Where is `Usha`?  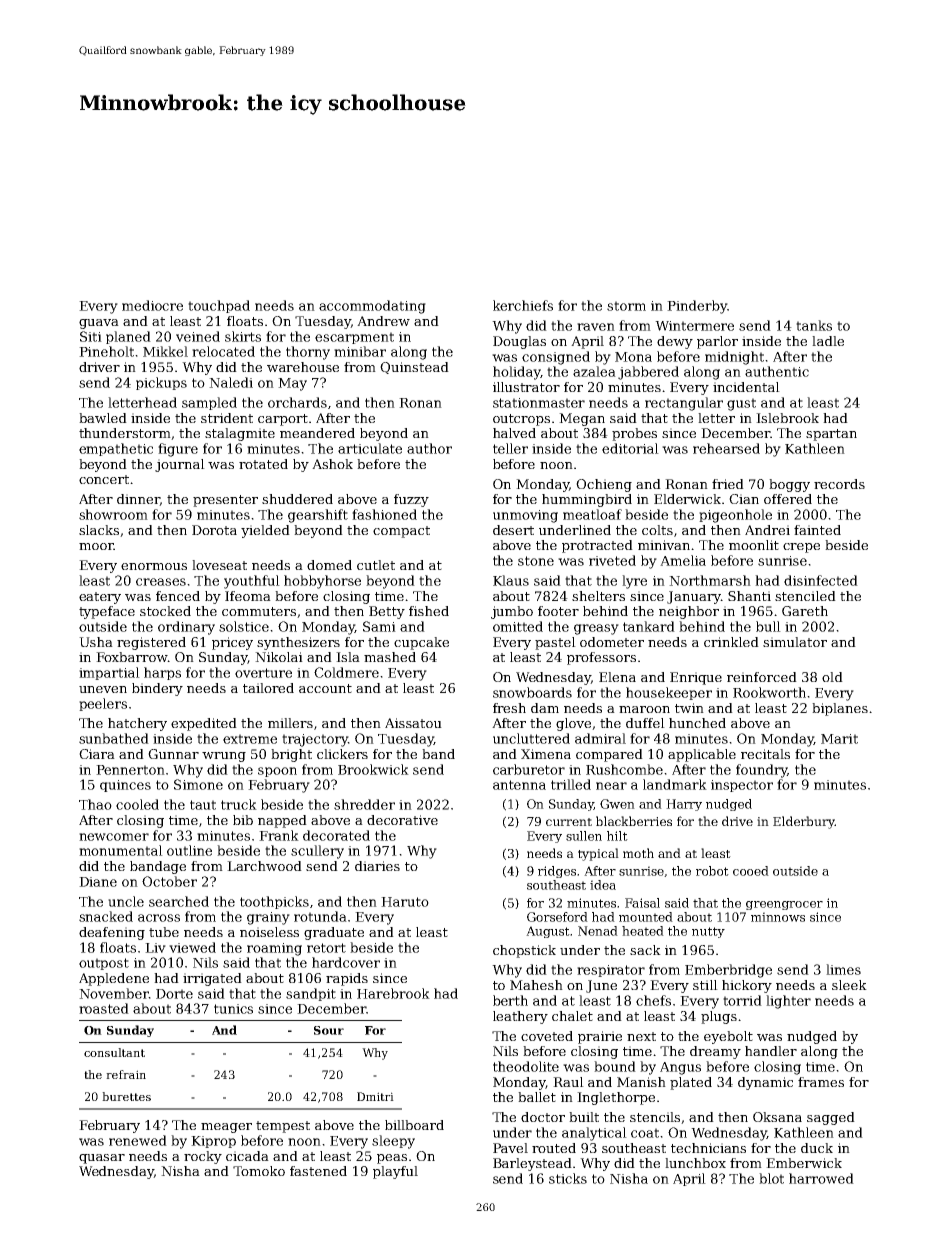 Usha is located at coordinates (96, 642).
